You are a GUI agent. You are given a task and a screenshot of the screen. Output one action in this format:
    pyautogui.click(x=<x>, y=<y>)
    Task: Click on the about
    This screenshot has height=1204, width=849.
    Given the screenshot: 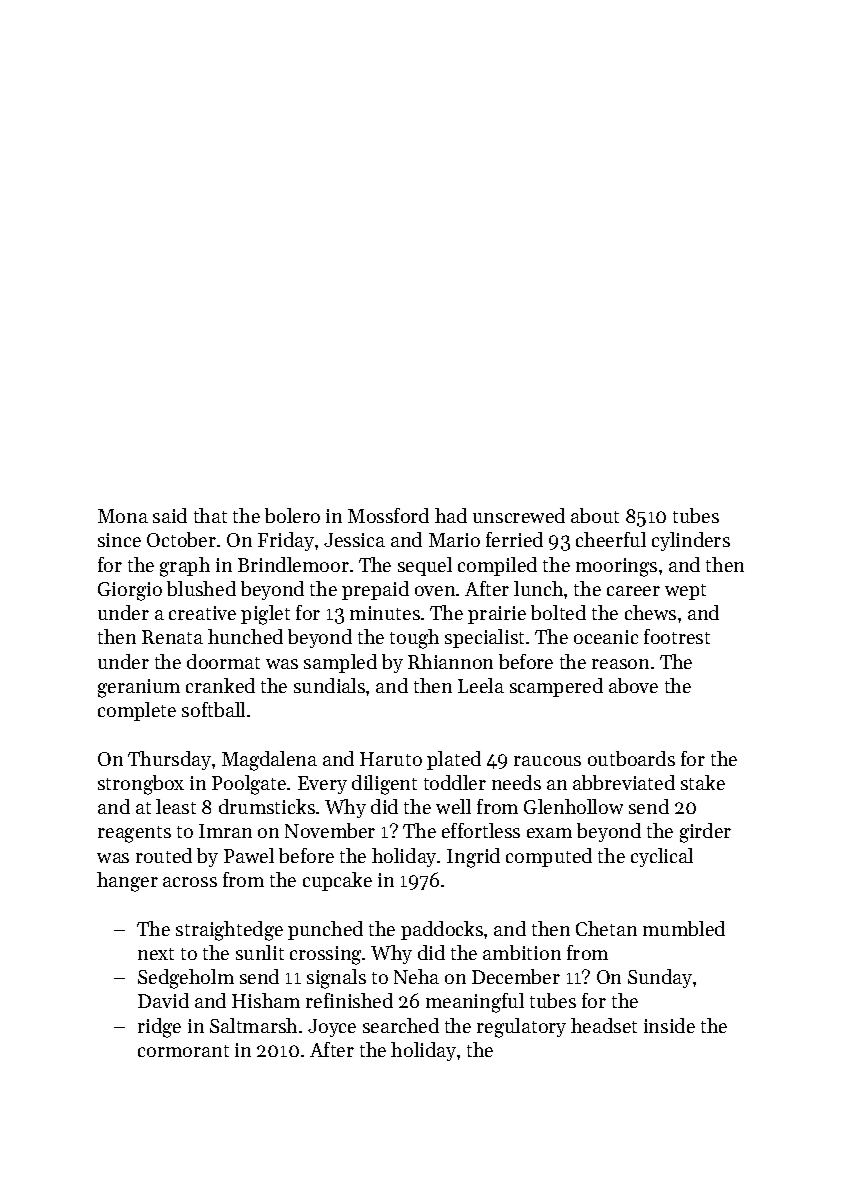 What is the action you would take?
    pyautogui.click(x=595, y=515)
